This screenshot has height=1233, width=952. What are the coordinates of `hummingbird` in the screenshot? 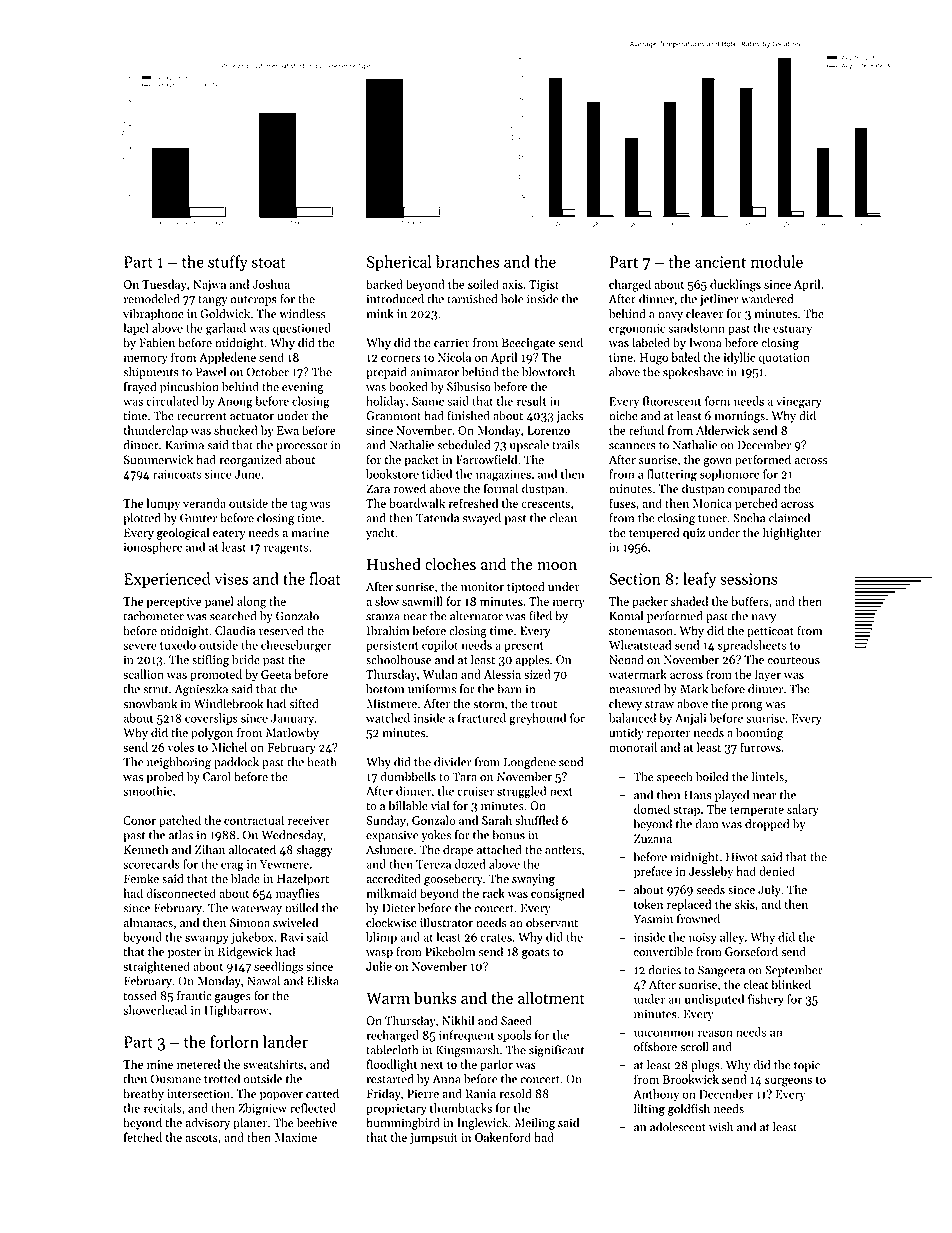 It's located at (403, 1123).
